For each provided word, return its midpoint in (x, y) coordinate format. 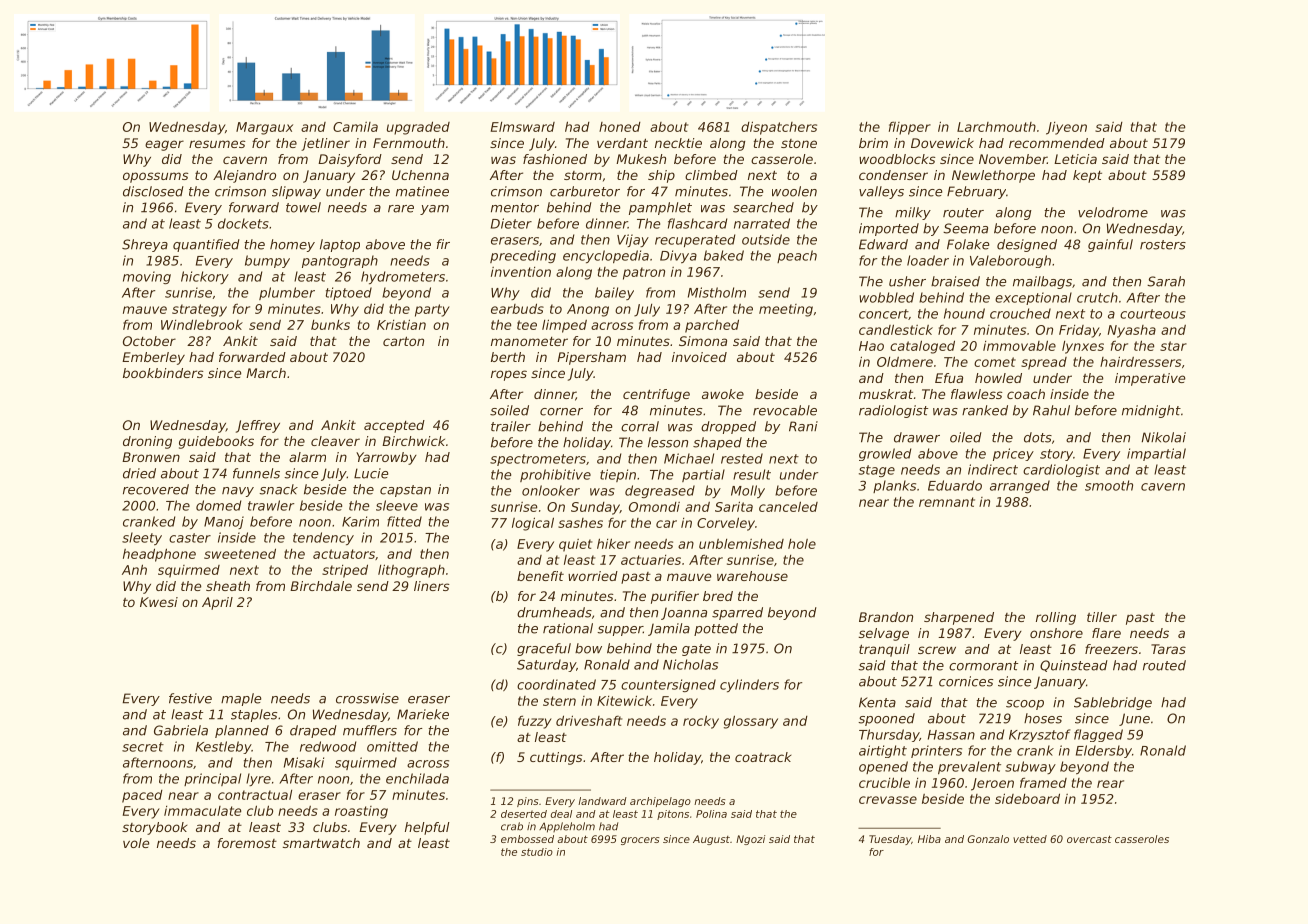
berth (508, 357)
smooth (1109, 485)
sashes (580, 523)
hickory (205, 277)
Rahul (1051, 410)
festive (190, 698)
